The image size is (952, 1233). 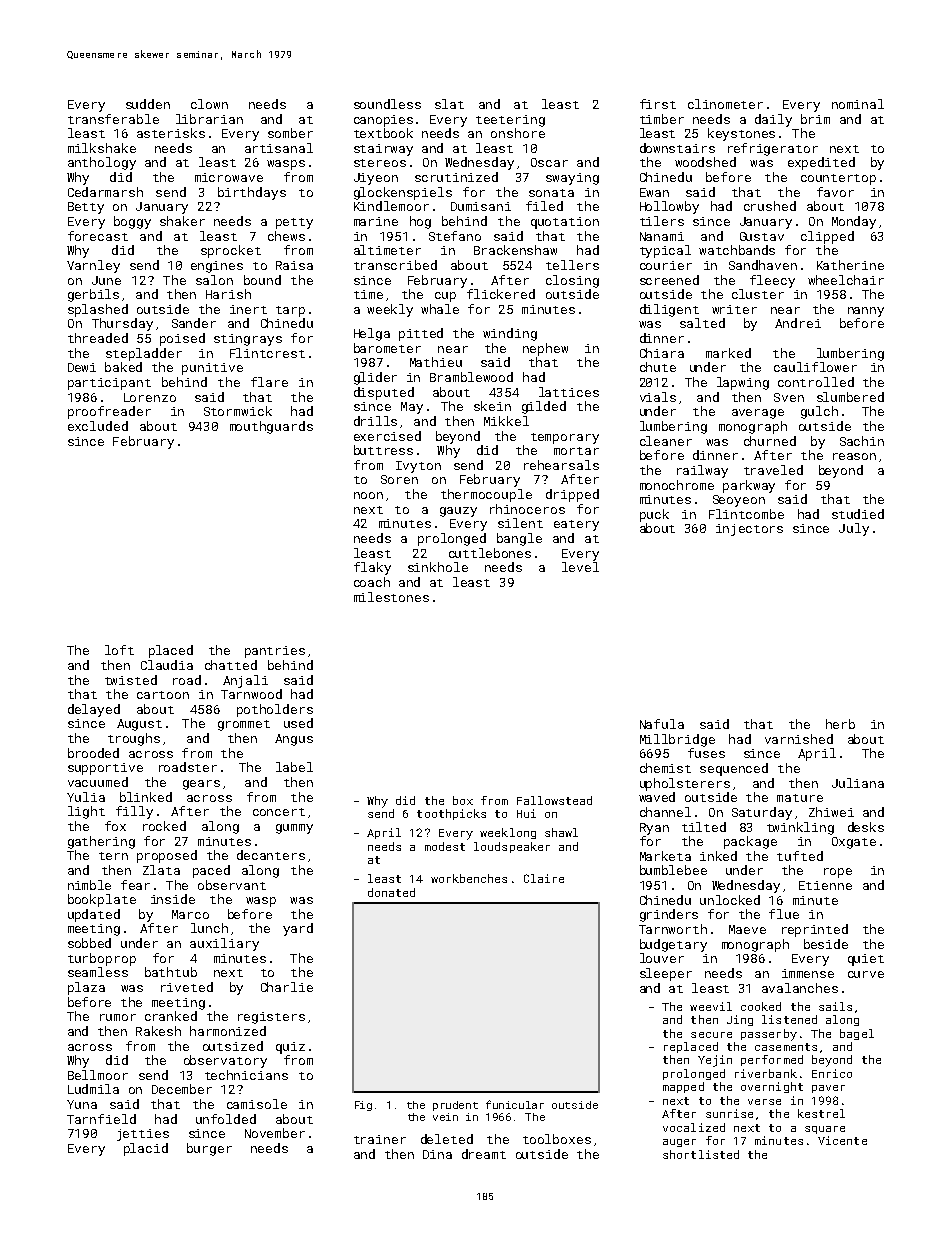 I want to click on listened, so click(x=789, y=1019).
